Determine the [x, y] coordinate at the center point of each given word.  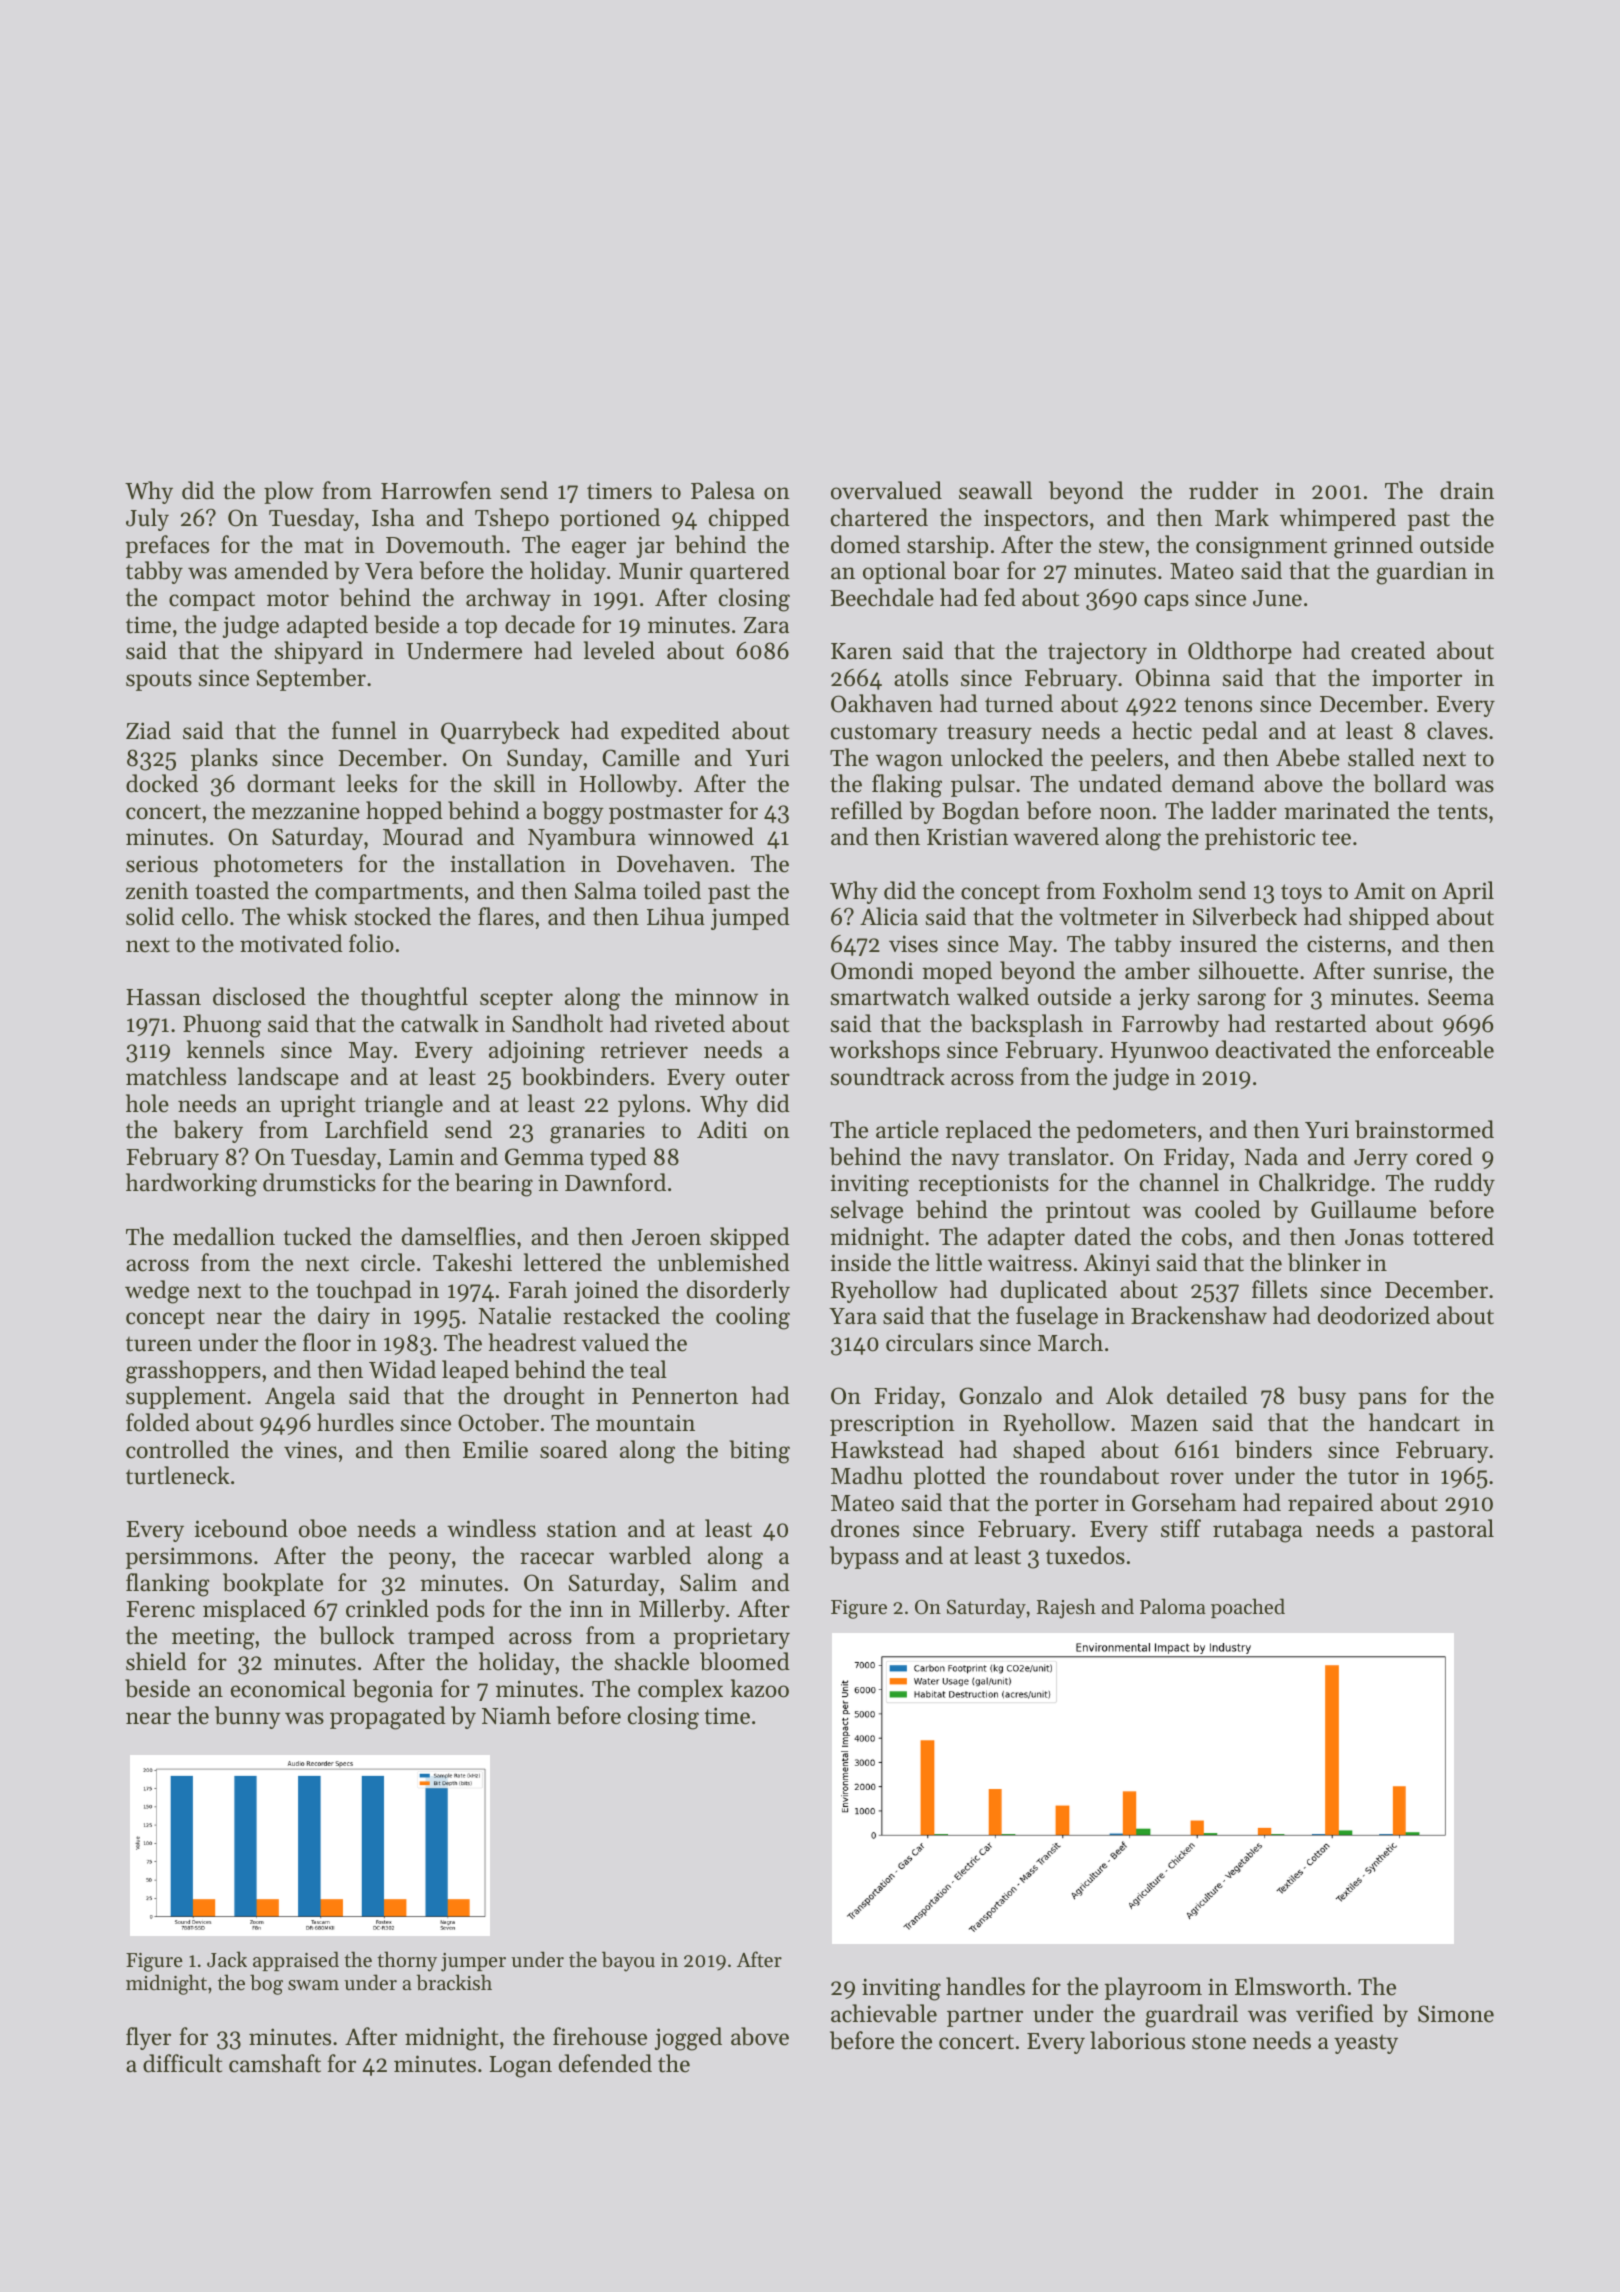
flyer [148, 2038]
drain [1467, 490]
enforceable [1435, 1049]
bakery [208, 1131]
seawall [995, 490]
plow [289, 492]
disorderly [738, 1291]
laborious [1137, 2040]
